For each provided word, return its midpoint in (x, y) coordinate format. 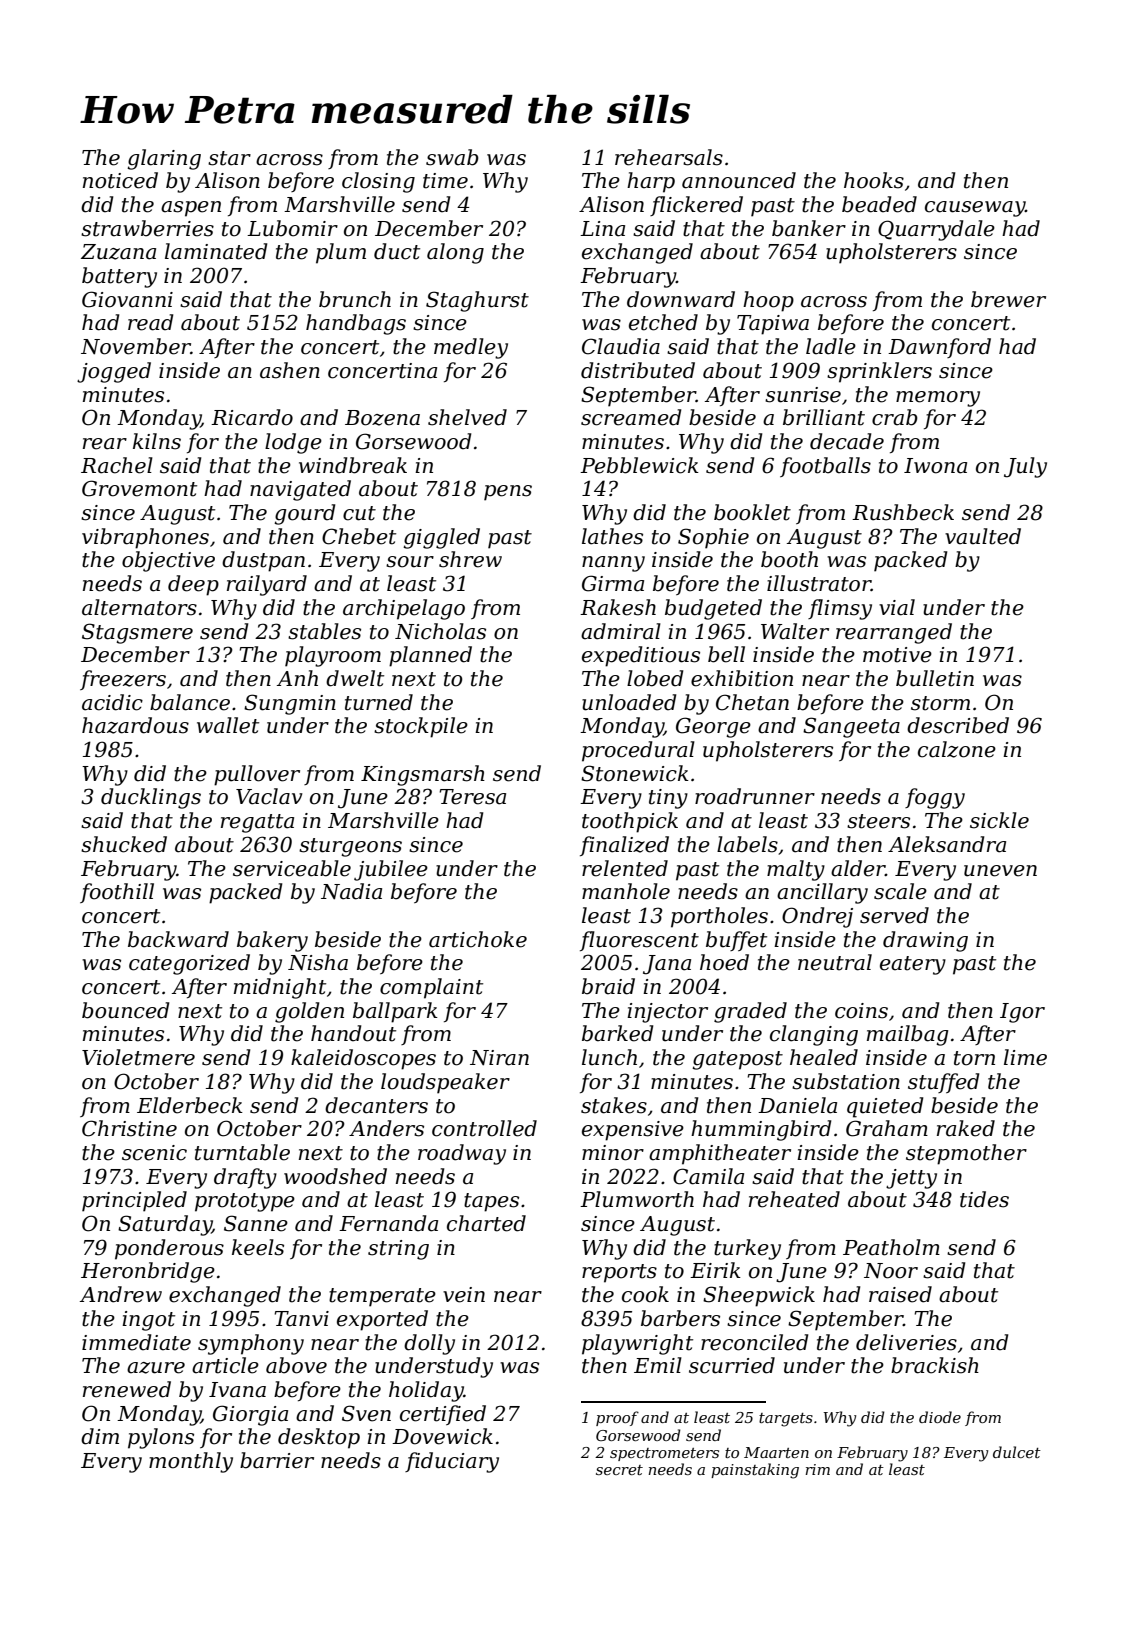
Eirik (715, 1270)
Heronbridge (148, 1272)
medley (471, 348)
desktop (319, 1438)
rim (817, 1469)
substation (846, 1081)
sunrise (803, 395)
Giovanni (127, 299)
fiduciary (452, 1462)
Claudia (621, 346)
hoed (724, 962)
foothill (117, 893)
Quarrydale (936, 230)
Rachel (117, 465)
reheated (794, 1199)
